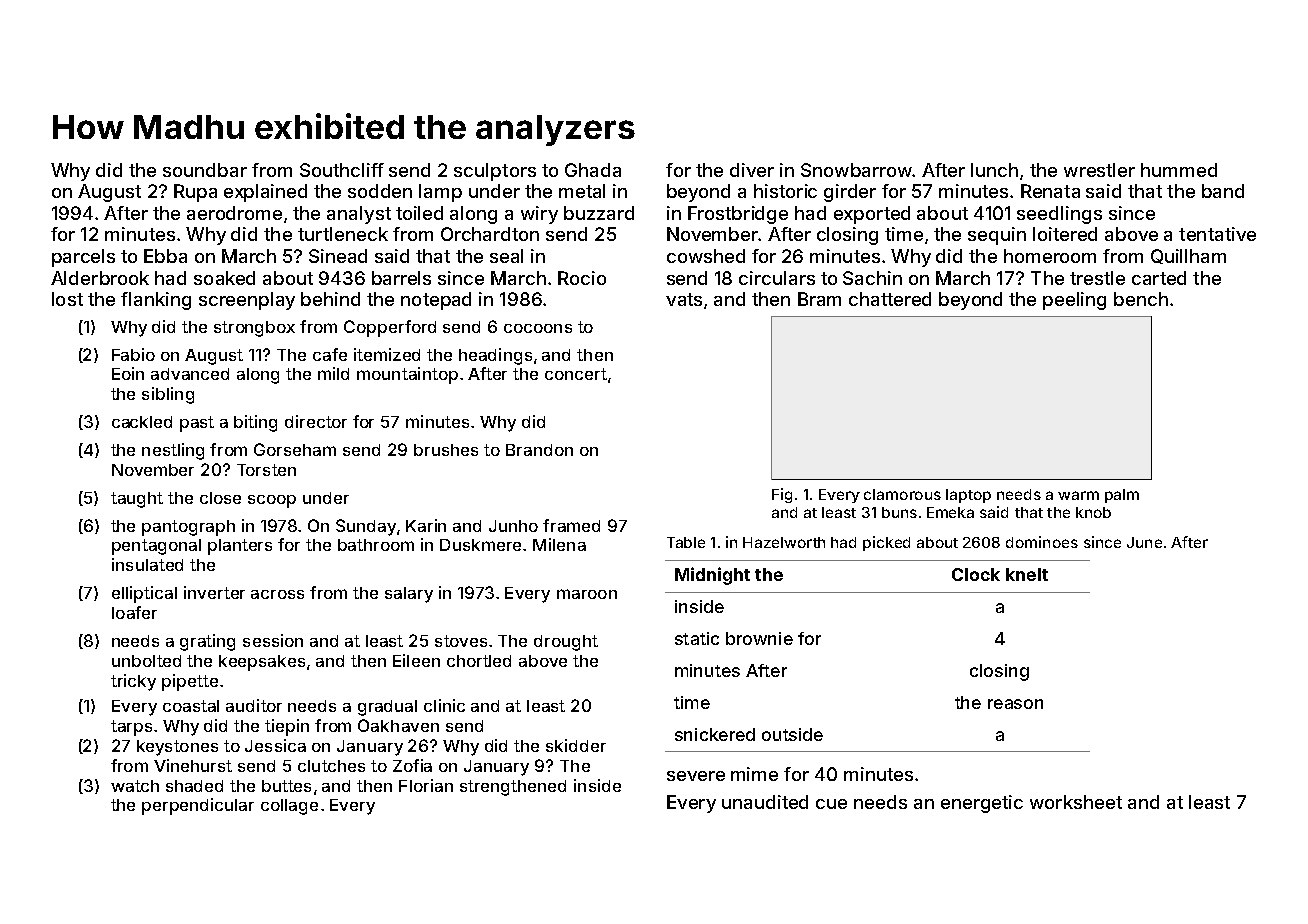 The image size is (1308, 924). What do you see at coordinates (899, 512) in the screenshot?
I see `buns` at bounding box center [899, 512].
